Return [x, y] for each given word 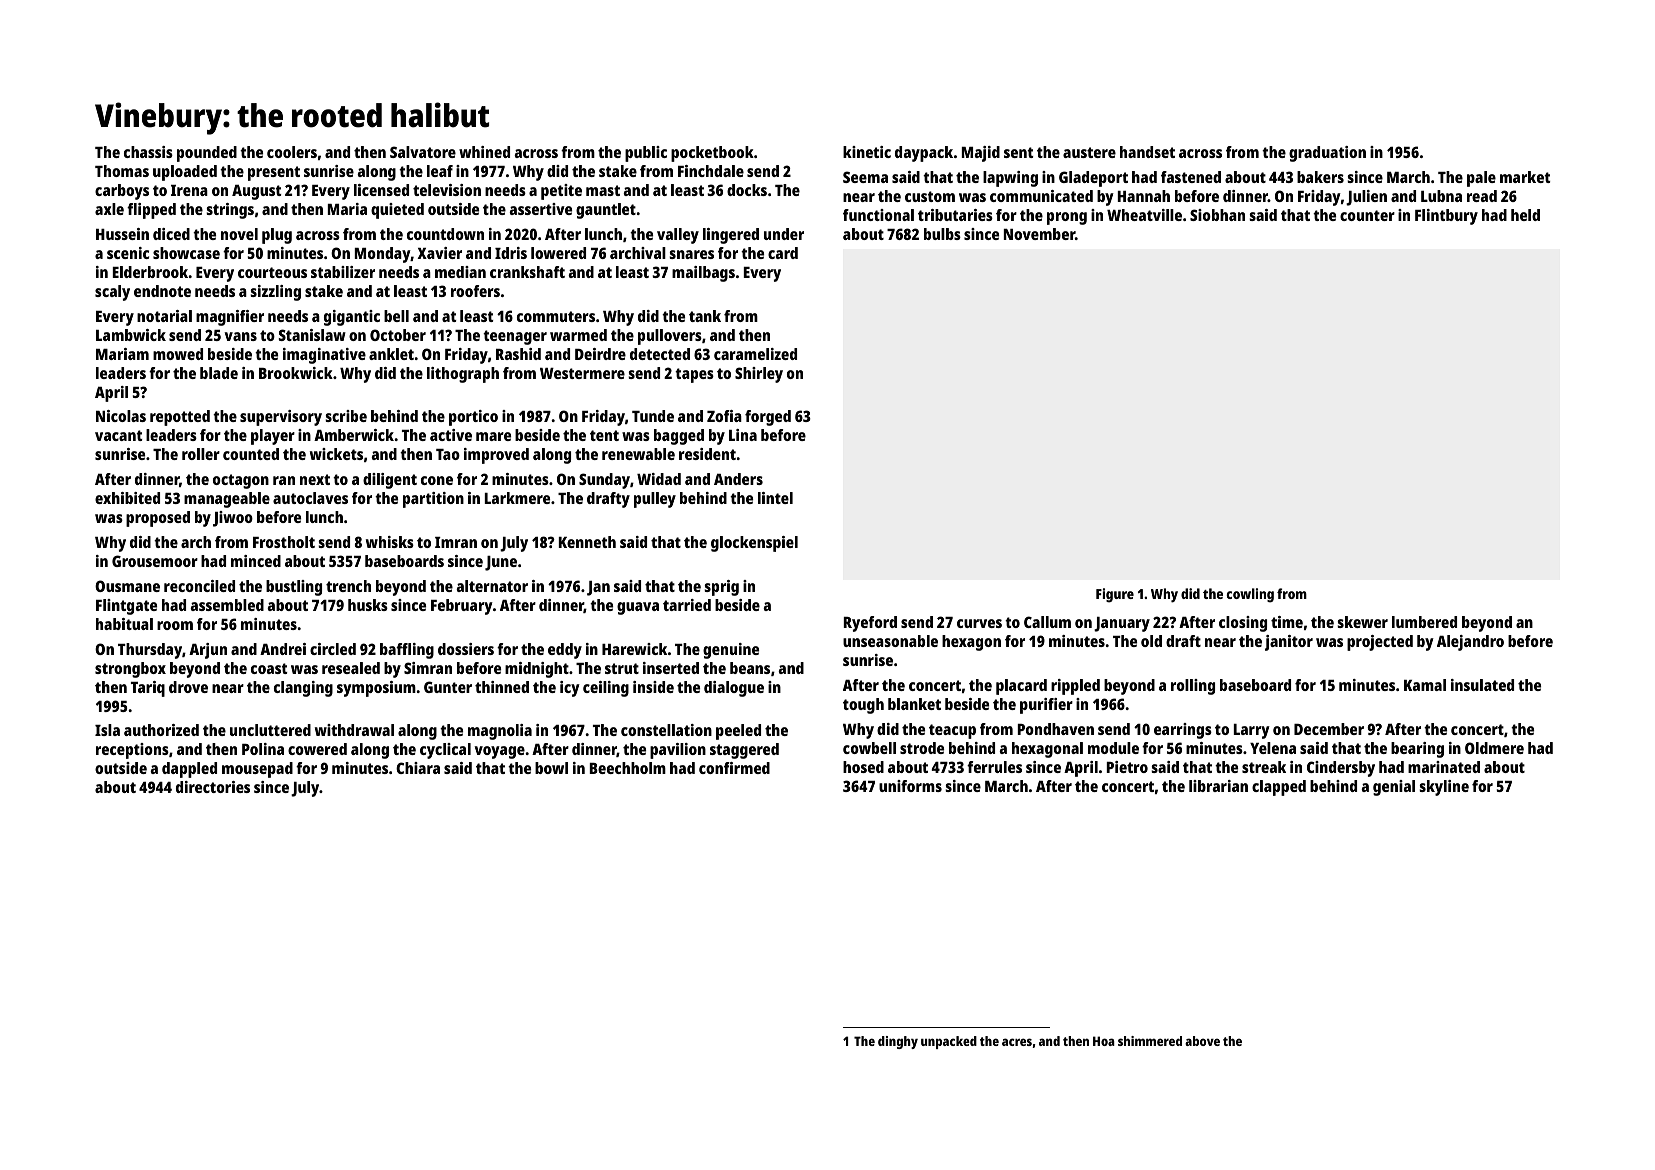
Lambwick [131, 335]
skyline [1444, 788]
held [1525, 215]
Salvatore [423, 152]
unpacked [949, 1042]
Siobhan [1217, 215]
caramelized [755, 354]
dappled [189, 770]
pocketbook [712, 154]
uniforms [910, 786]
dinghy [898, 1042]
